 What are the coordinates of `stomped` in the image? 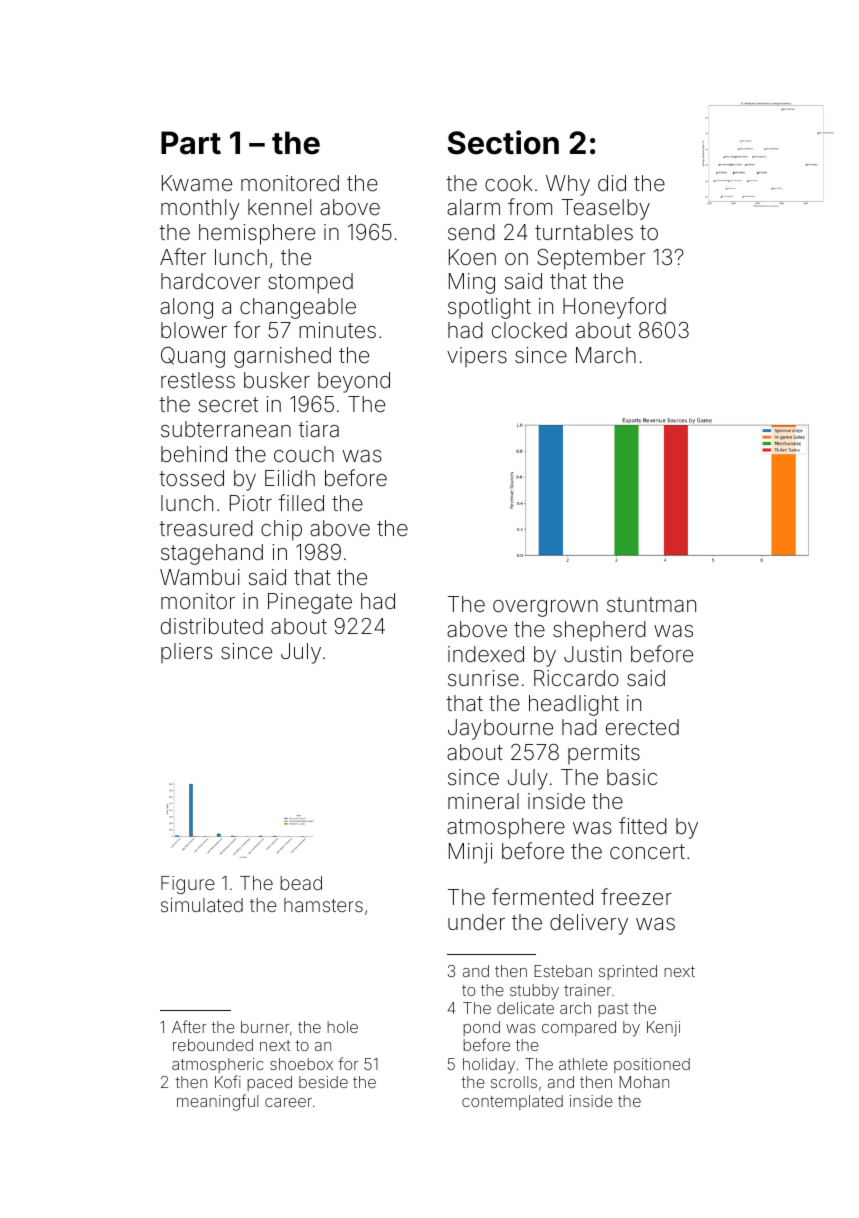 It's located at (310, 283).
